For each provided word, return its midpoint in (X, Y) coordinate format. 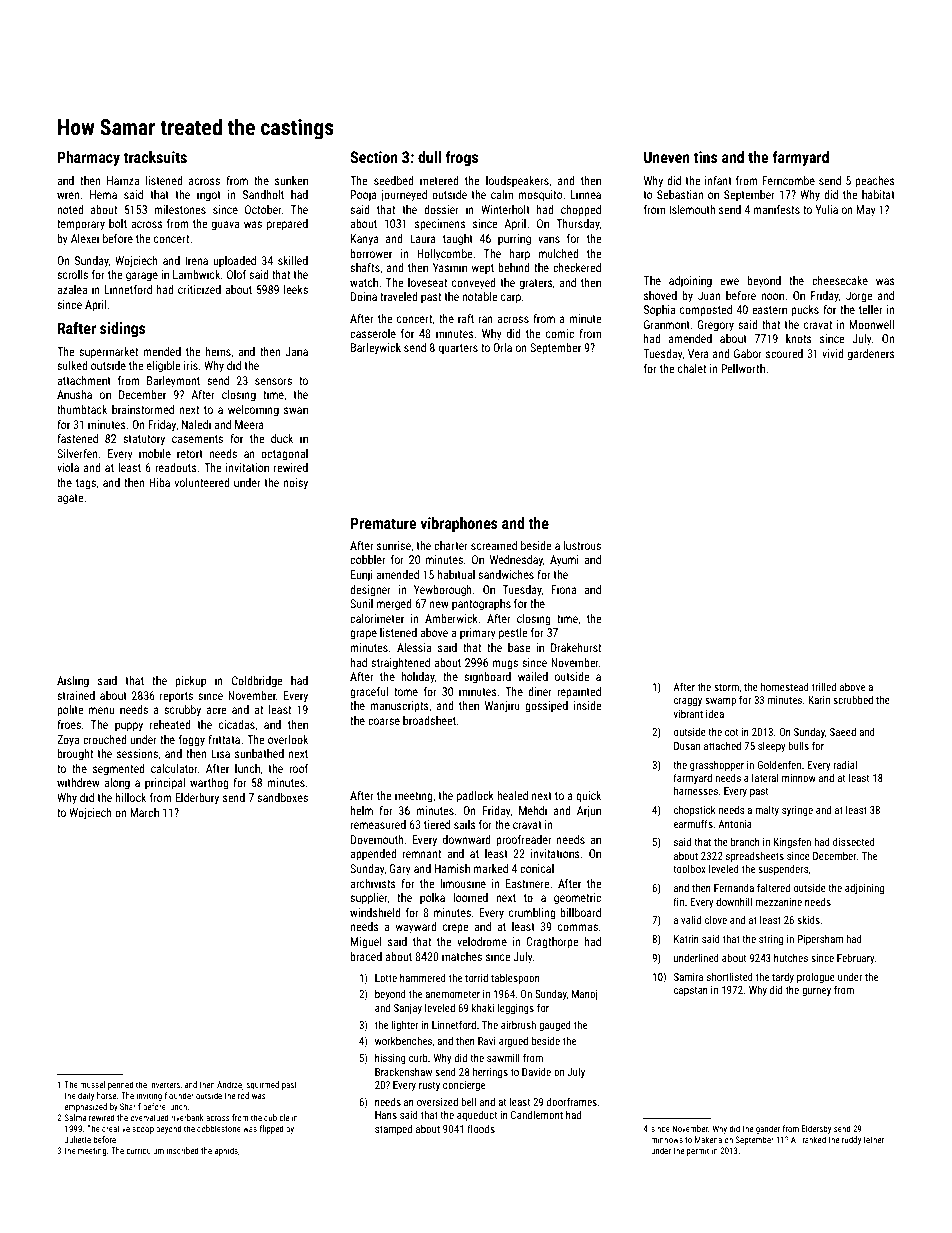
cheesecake (840, 280)
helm (361, 810)
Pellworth (743, 368)
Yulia (826, 209)
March (144, 812)
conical (537, 868)
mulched (559, 253)
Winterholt (505, 209)
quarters (458, 349)
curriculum (145, 1150)
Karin (819, 700)
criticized (199, 289)
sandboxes (282, 797)
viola (68, 467)
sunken (291, 180)
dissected (854, 842)
